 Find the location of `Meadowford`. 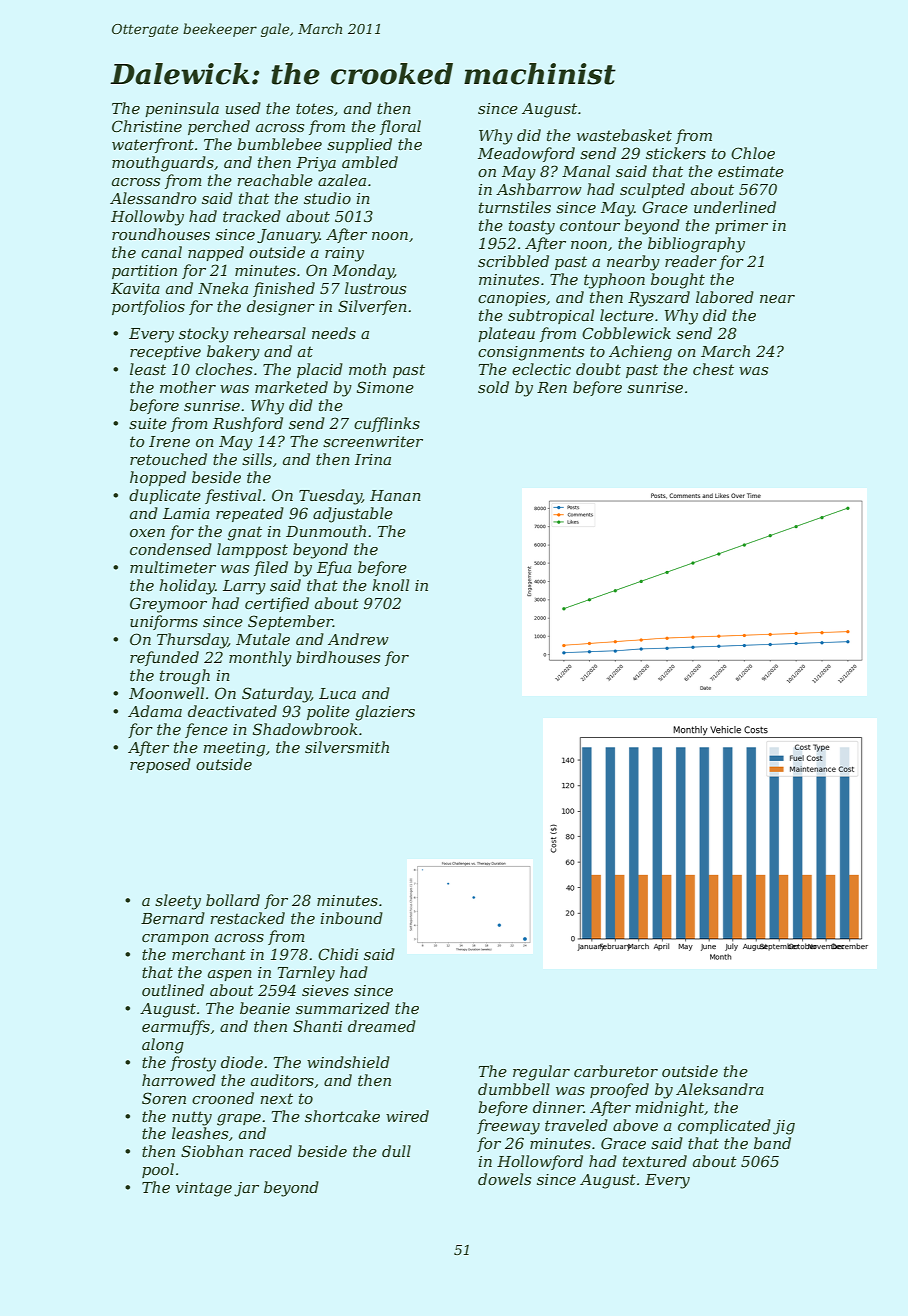

Meadowford is located at coordinates (526, 154).
